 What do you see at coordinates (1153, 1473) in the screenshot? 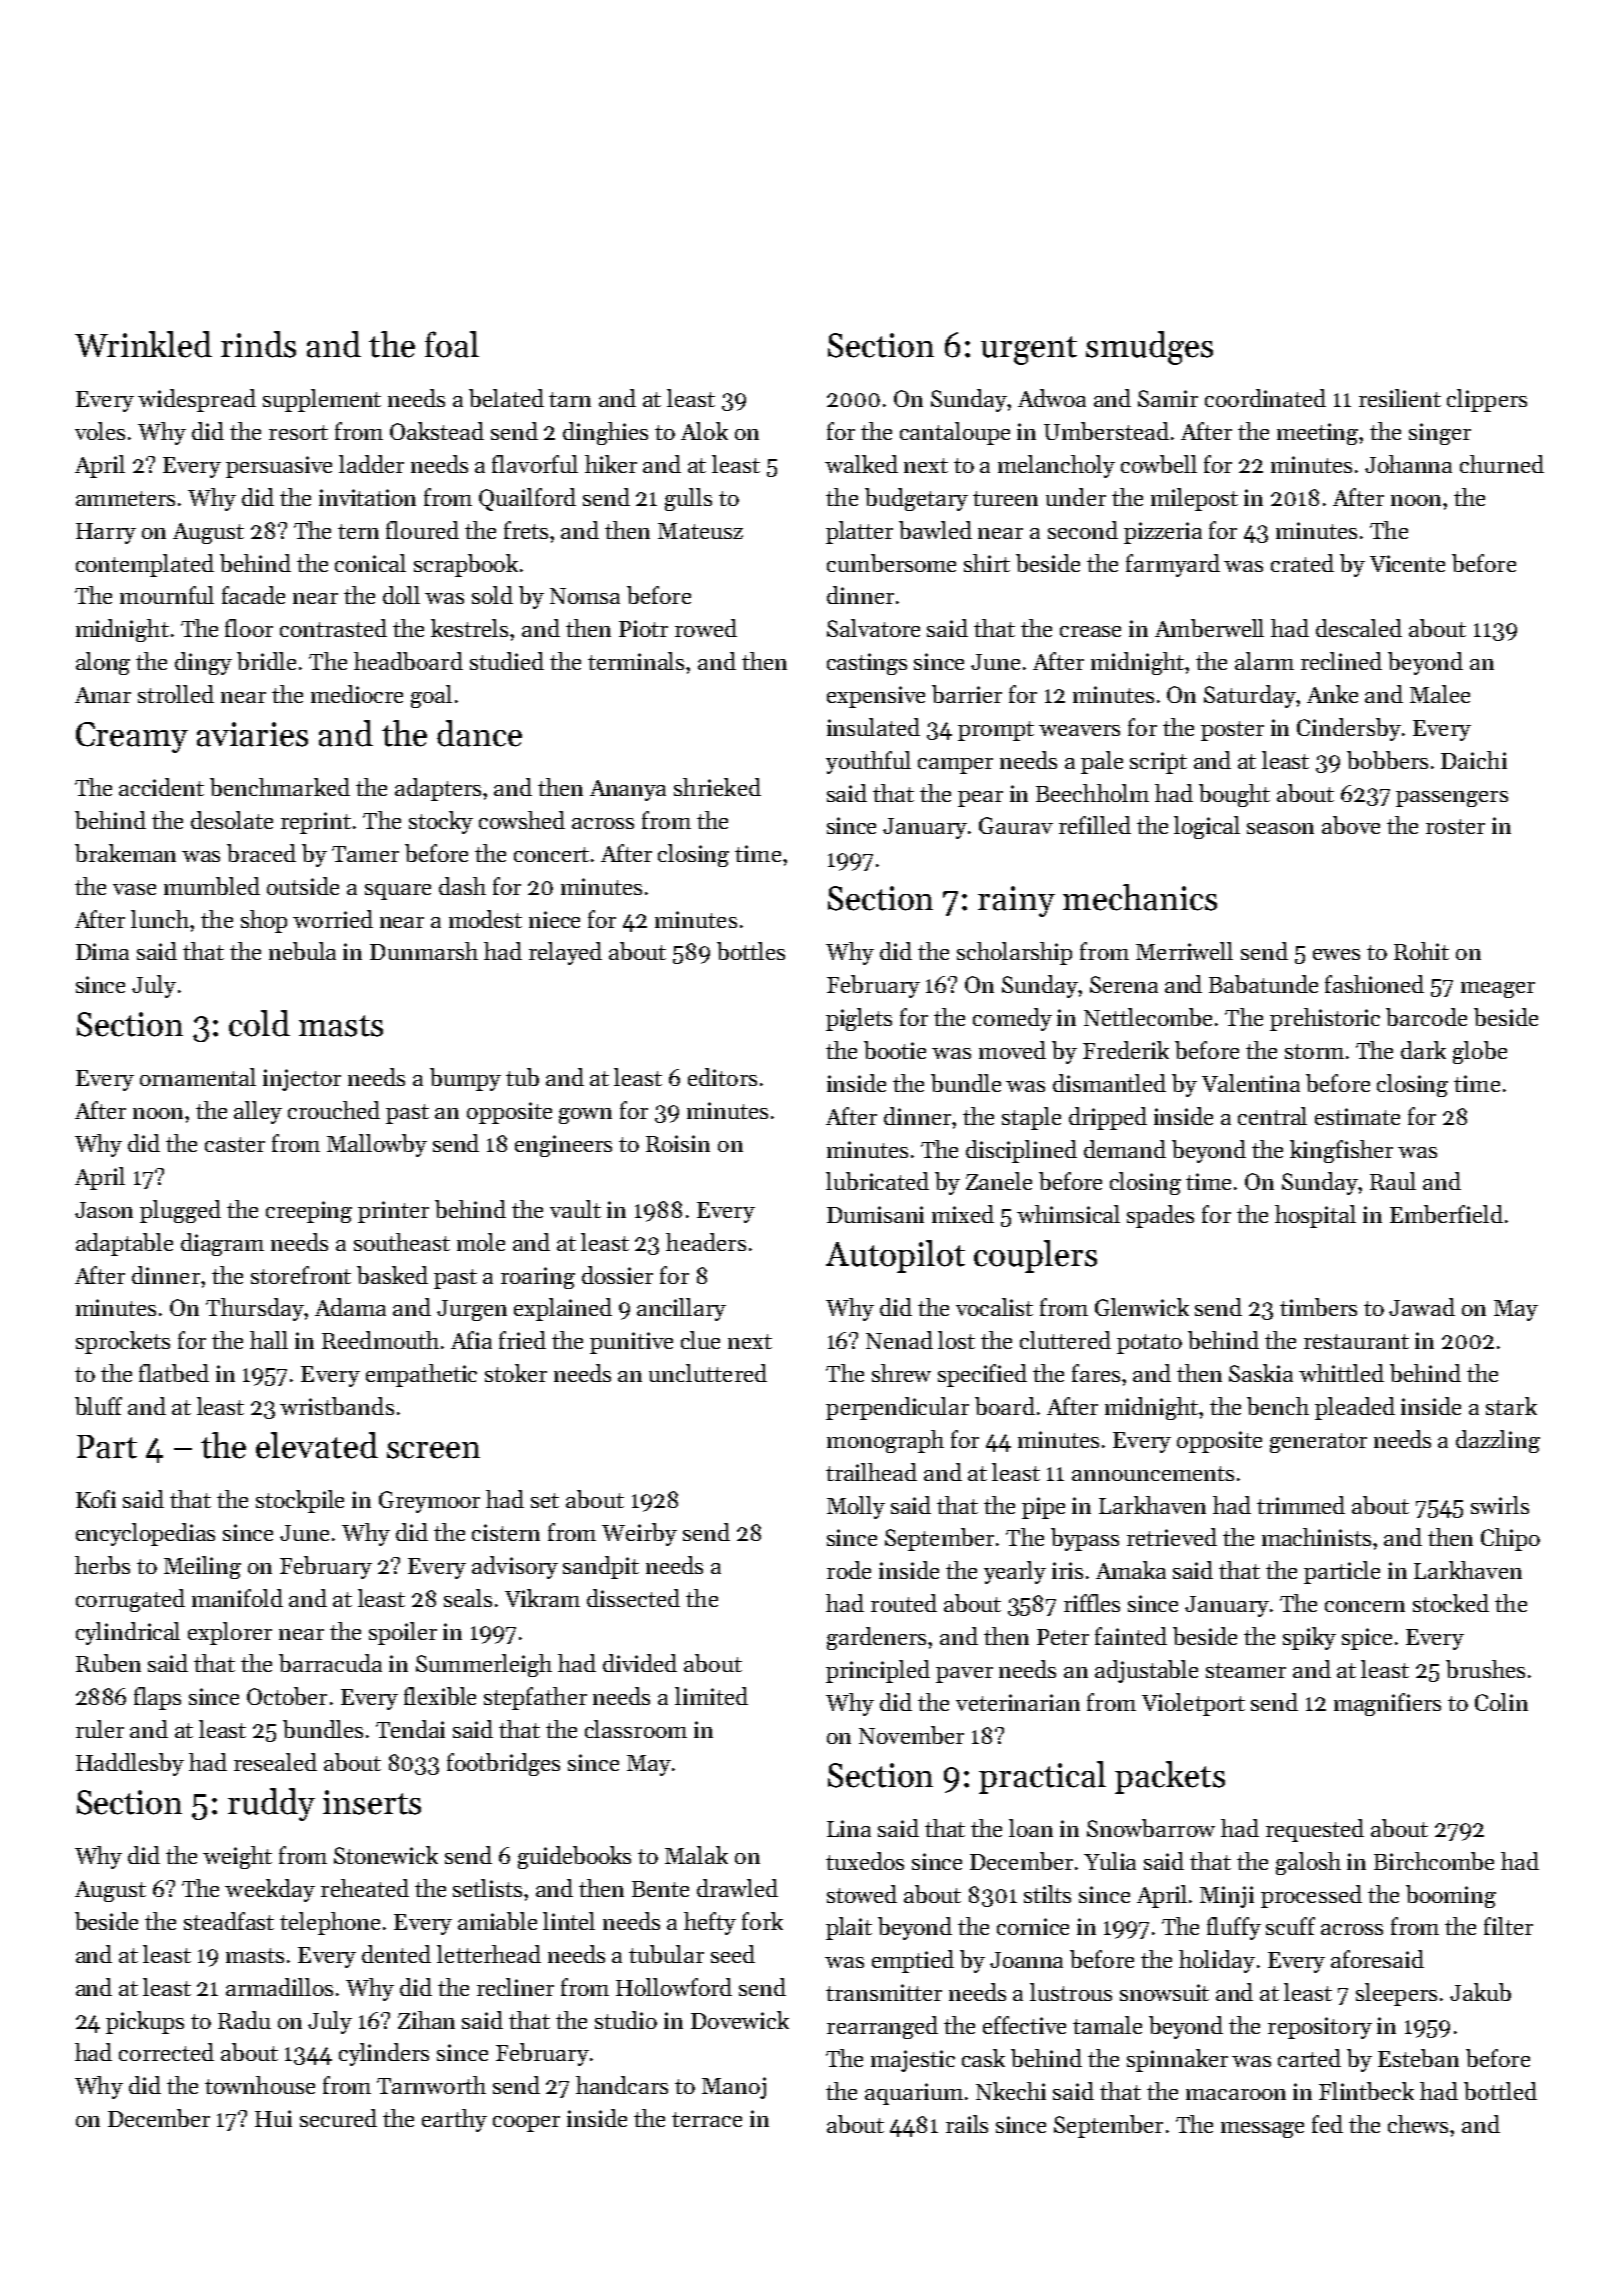
I see `announcements` at bounding box center [1153, 1473].
